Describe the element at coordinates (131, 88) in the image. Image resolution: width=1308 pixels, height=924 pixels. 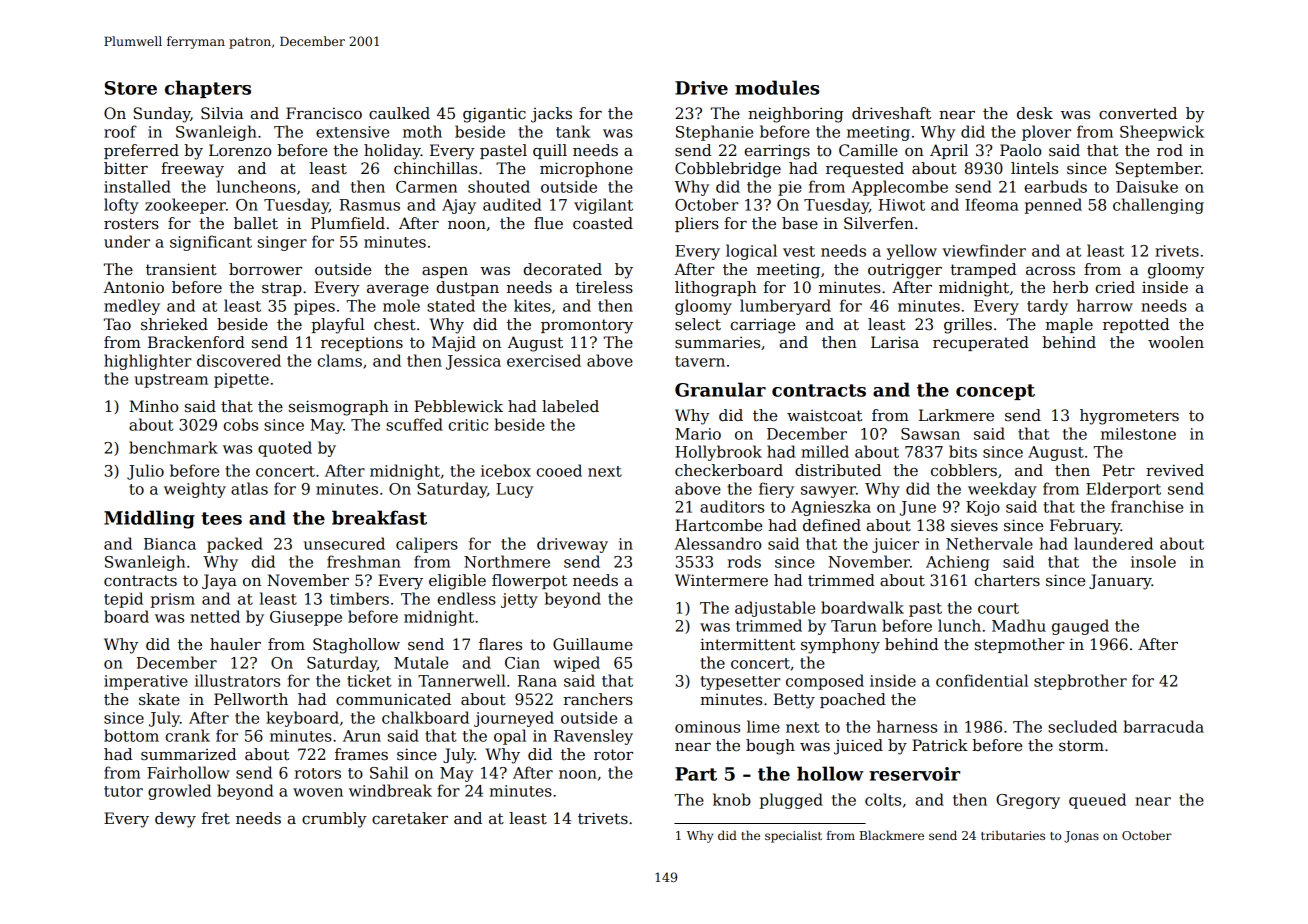
I see `Store` at that location.
